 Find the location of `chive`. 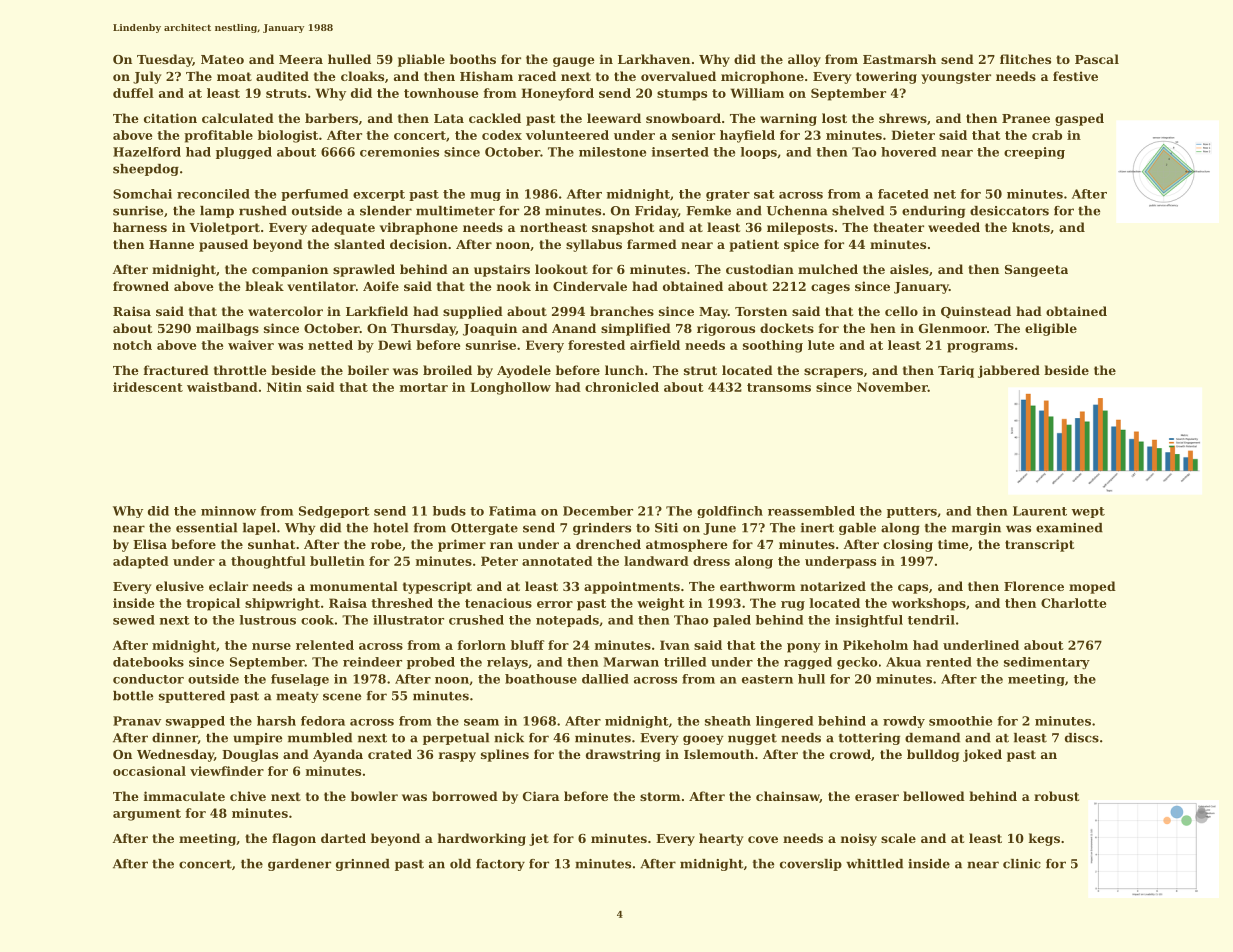

chive is located at coordinates (248, 796).
